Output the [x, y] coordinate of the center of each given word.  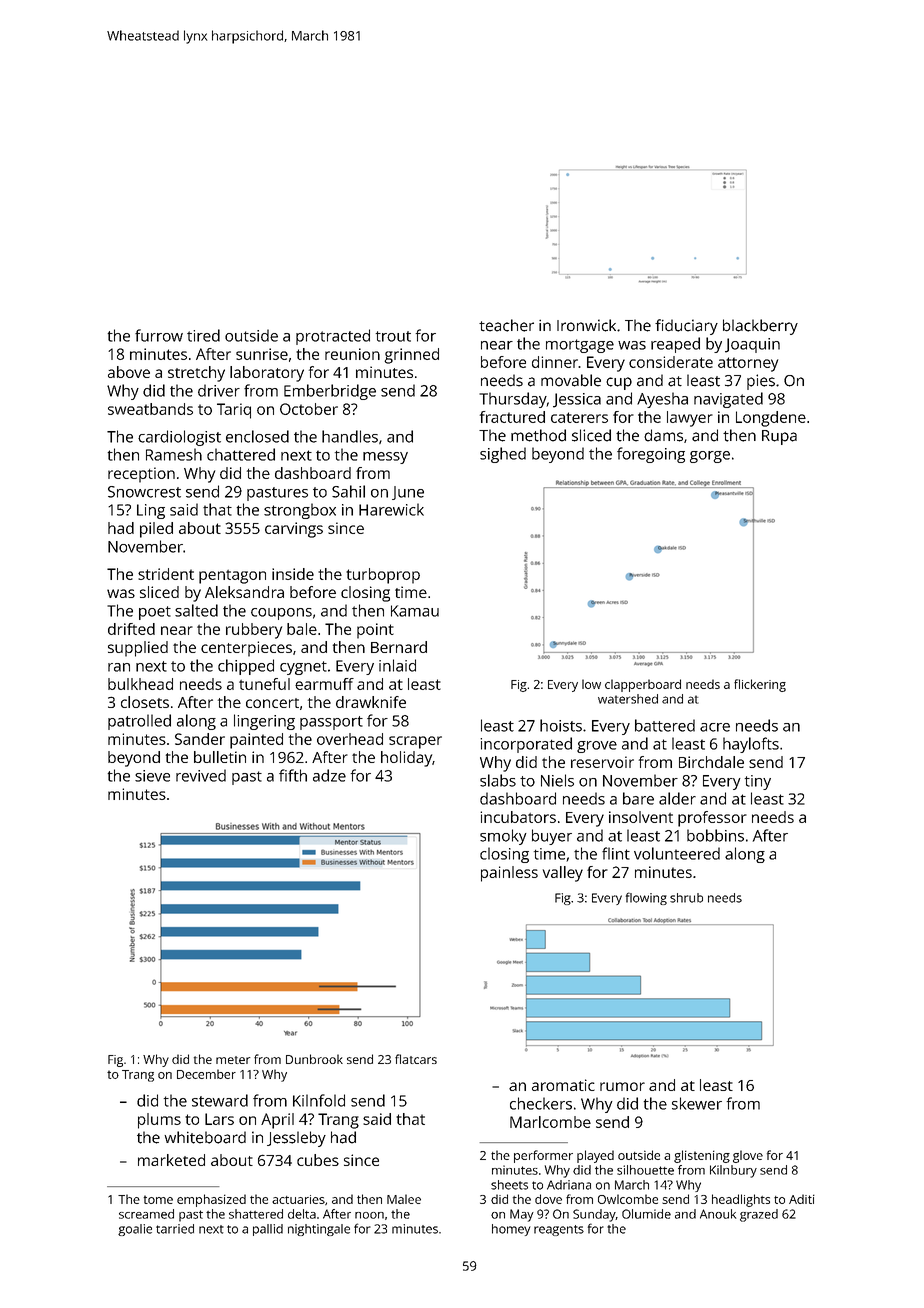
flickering [760, 685]
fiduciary [686, 327]
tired [203, 335]
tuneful [264, 684]
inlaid [397, 665]
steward [220, 1100]
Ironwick [586, 325]
